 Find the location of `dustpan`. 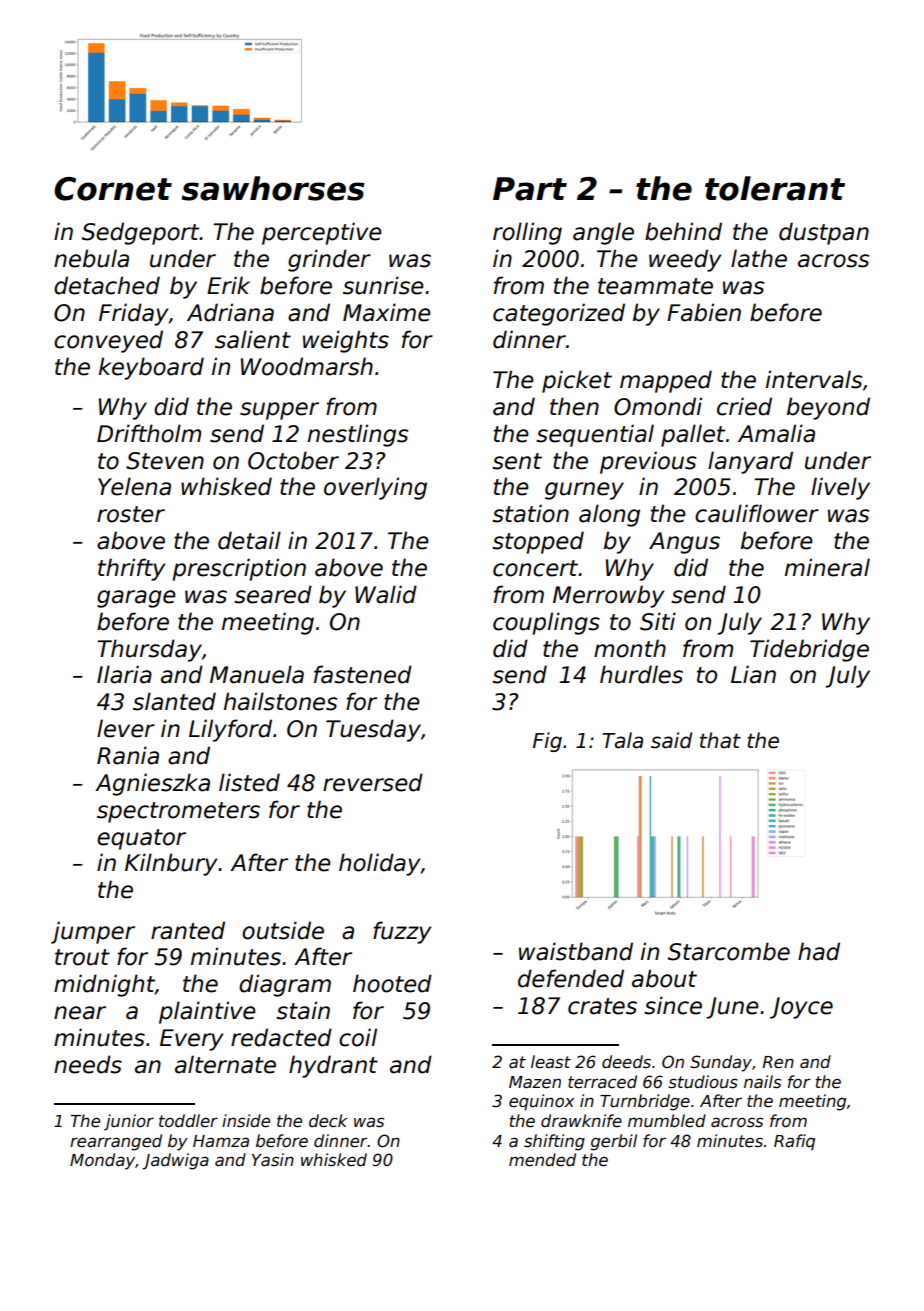

dustpan is located at coordinates (824, 233).
